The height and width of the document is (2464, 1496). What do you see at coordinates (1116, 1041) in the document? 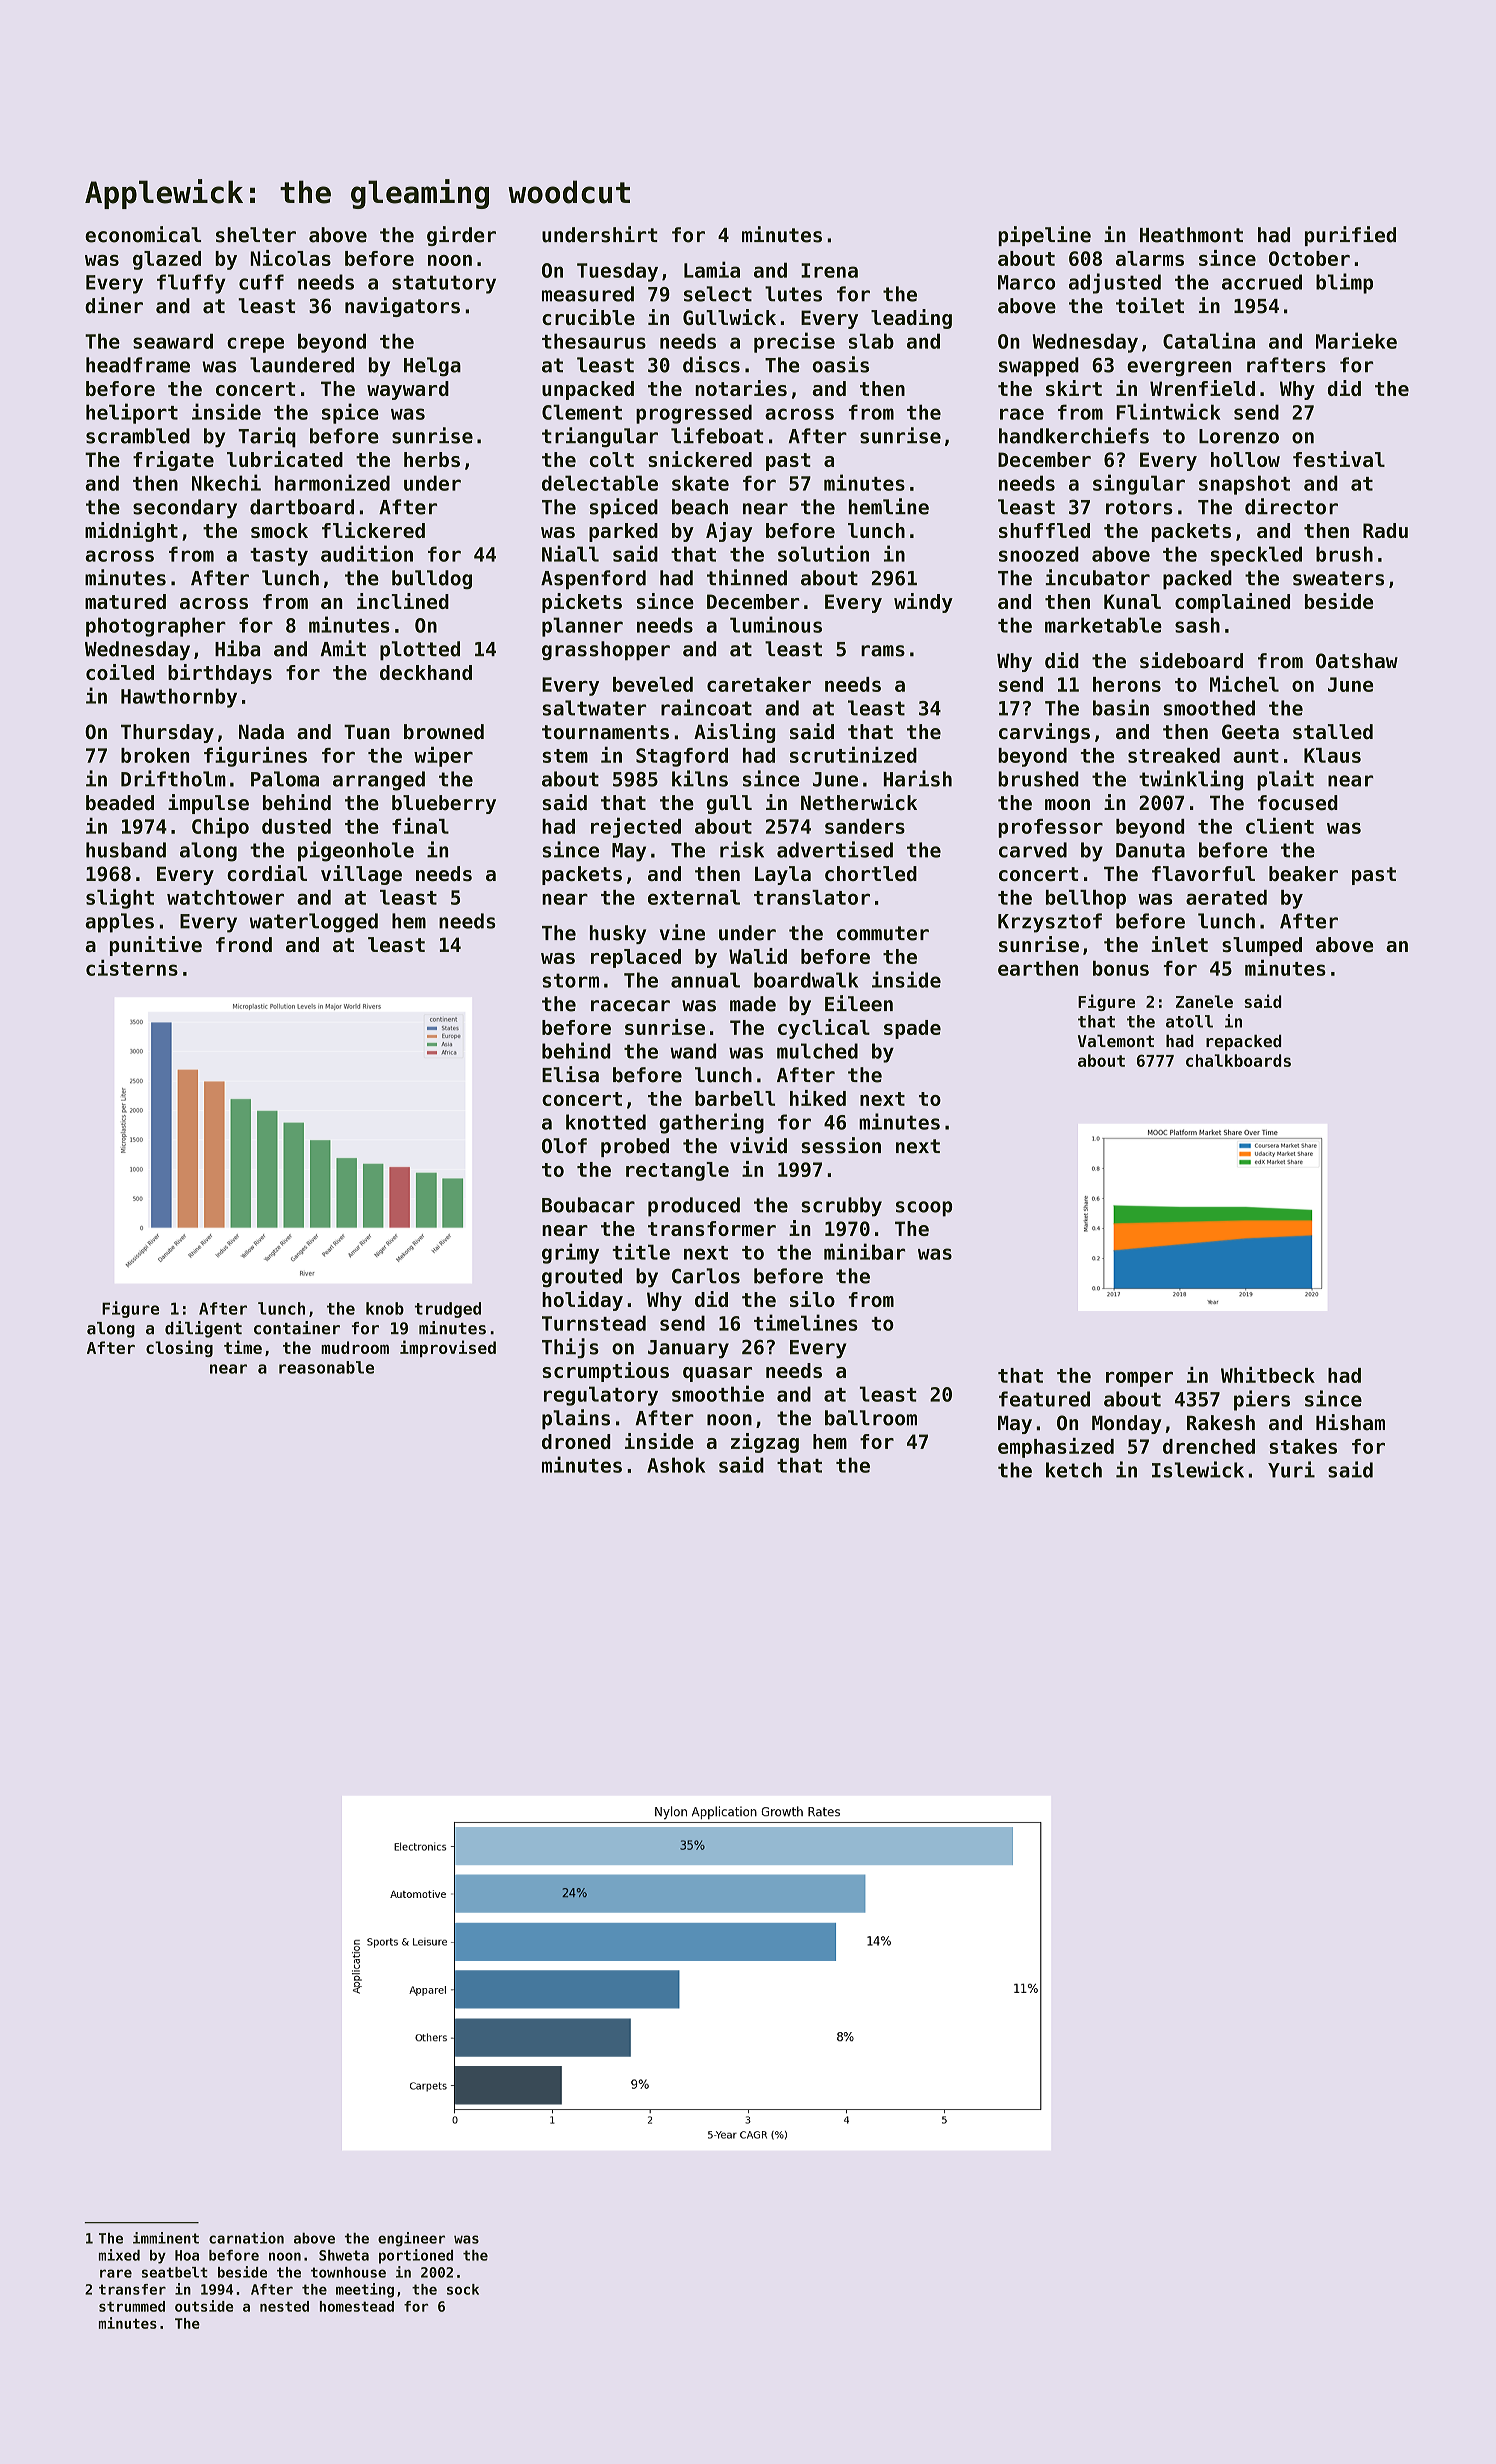
I see `Valemont` at bounding box center [1116, 1041].
